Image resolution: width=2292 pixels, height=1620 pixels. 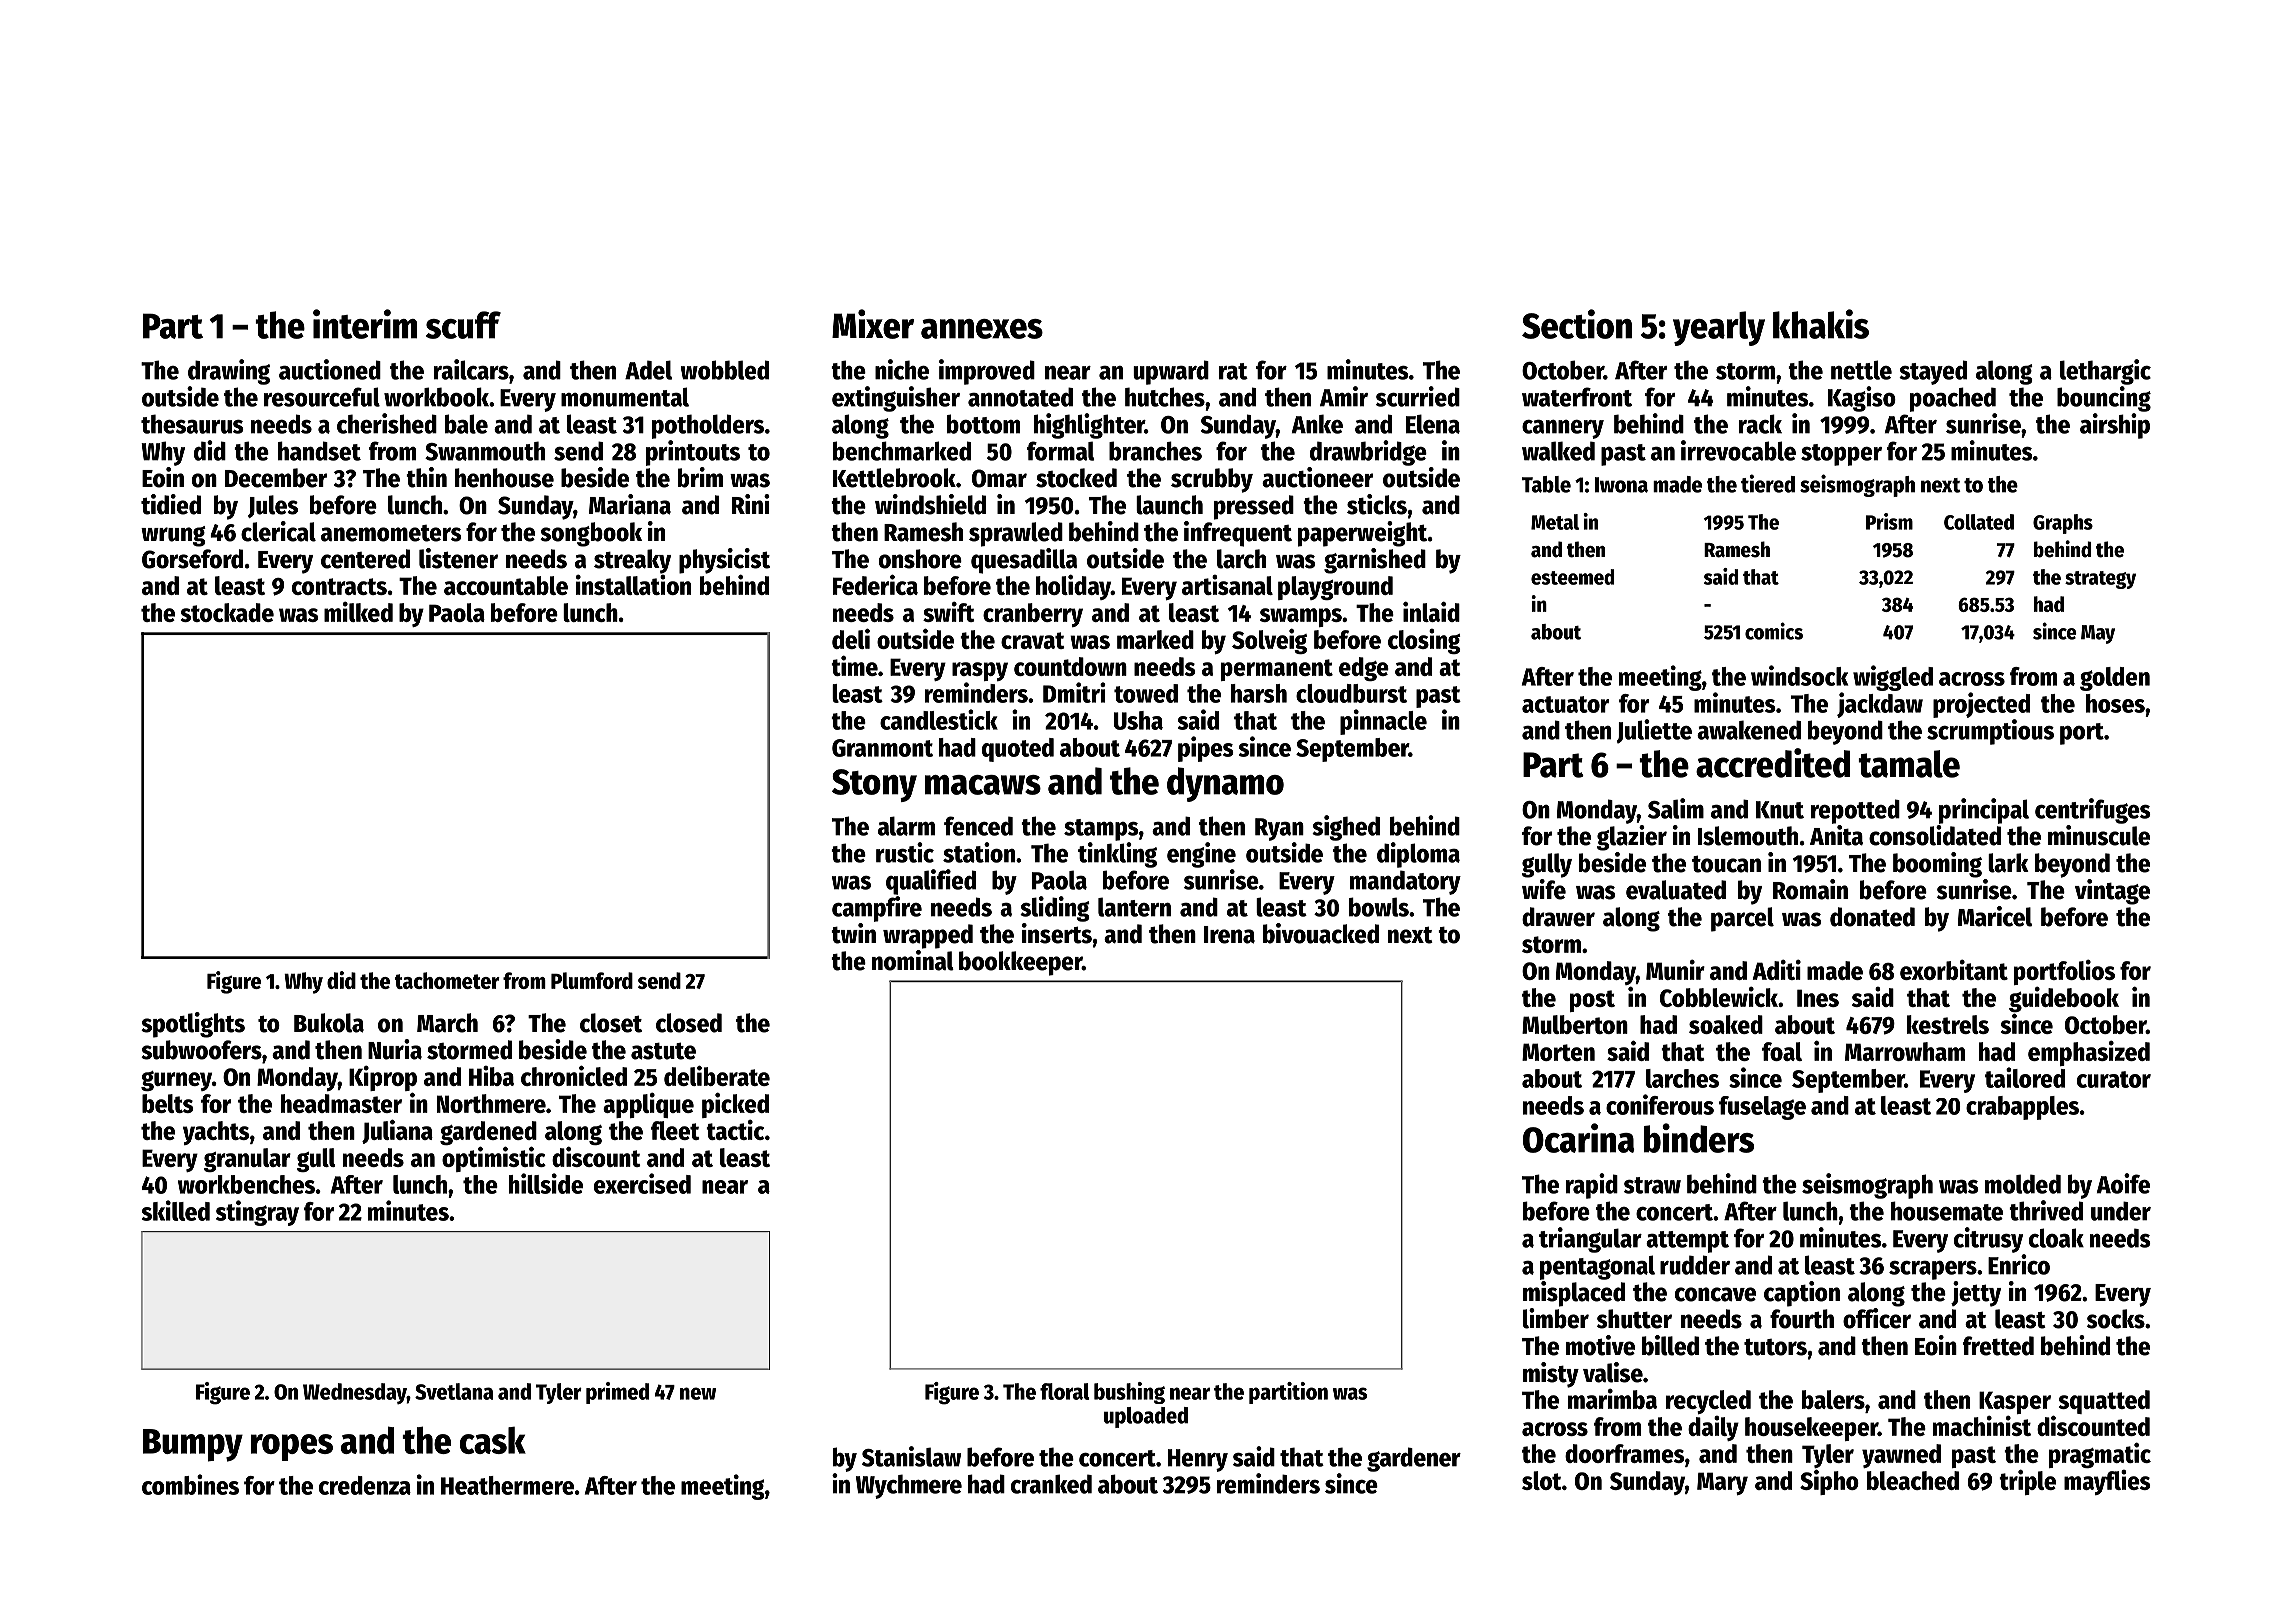 I want to click on tactic, so click(x=735, y=1130).
